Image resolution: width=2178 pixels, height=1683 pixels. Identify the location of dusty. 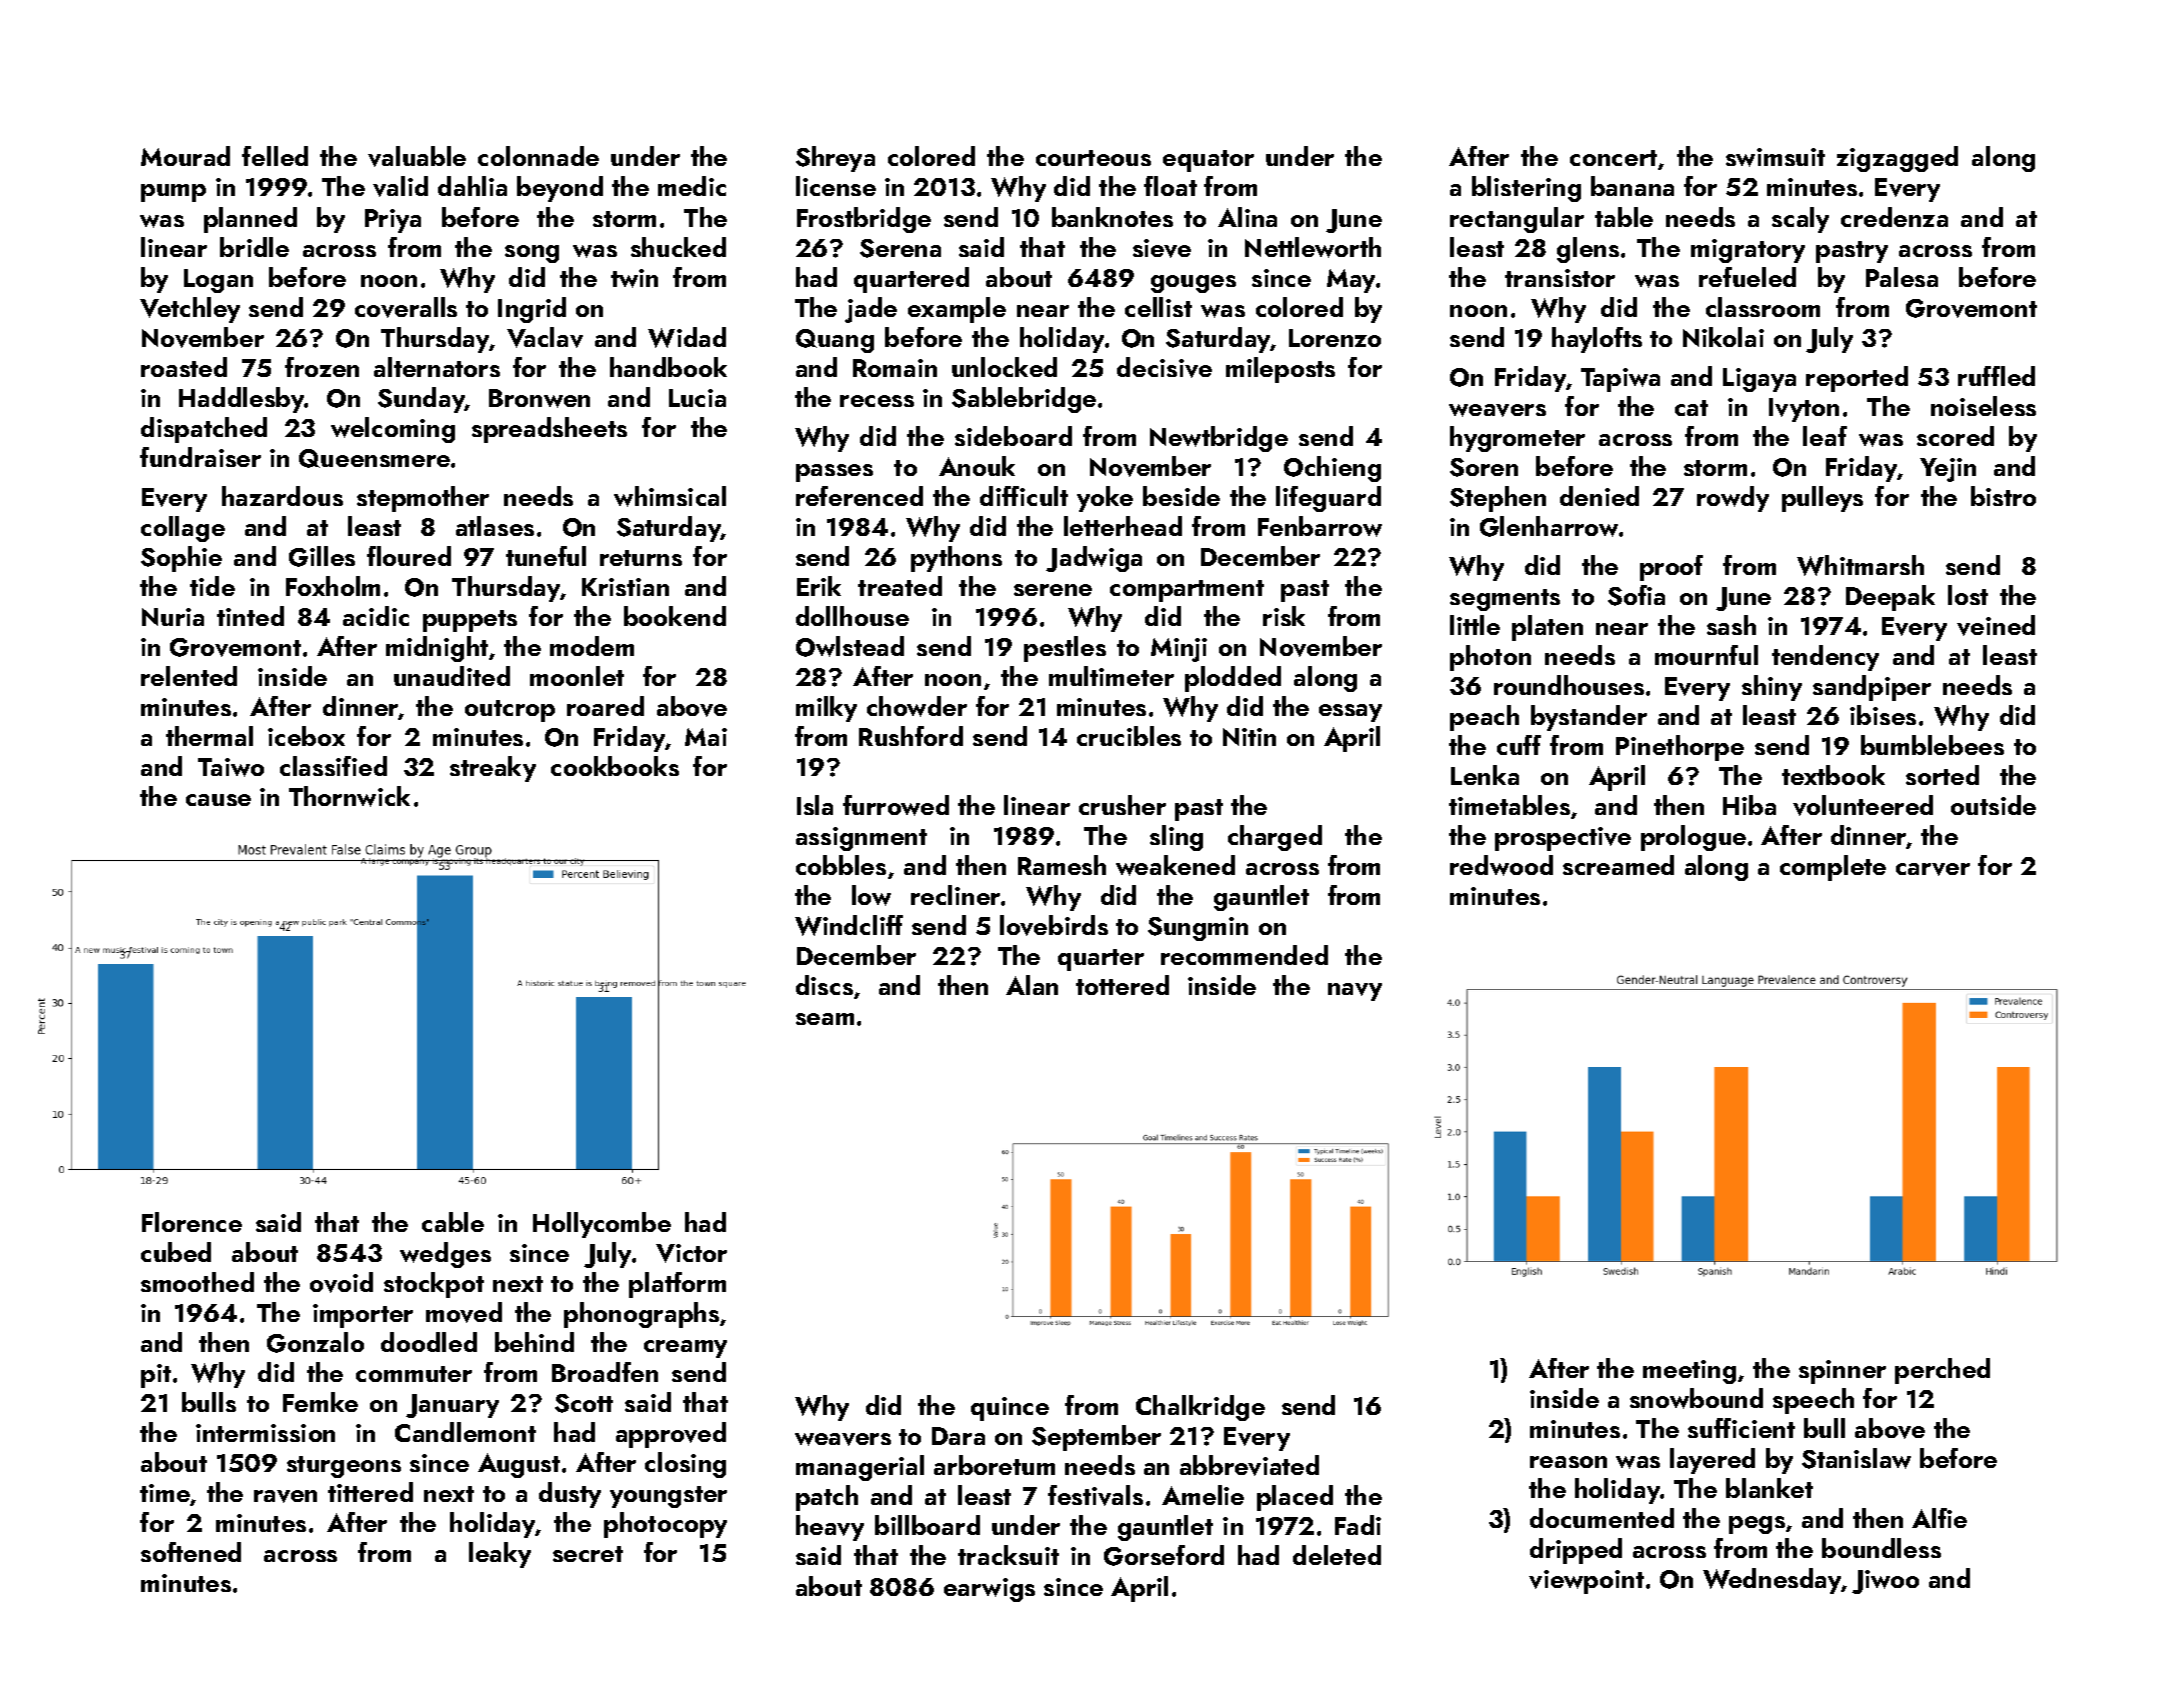
(570, 1495).
